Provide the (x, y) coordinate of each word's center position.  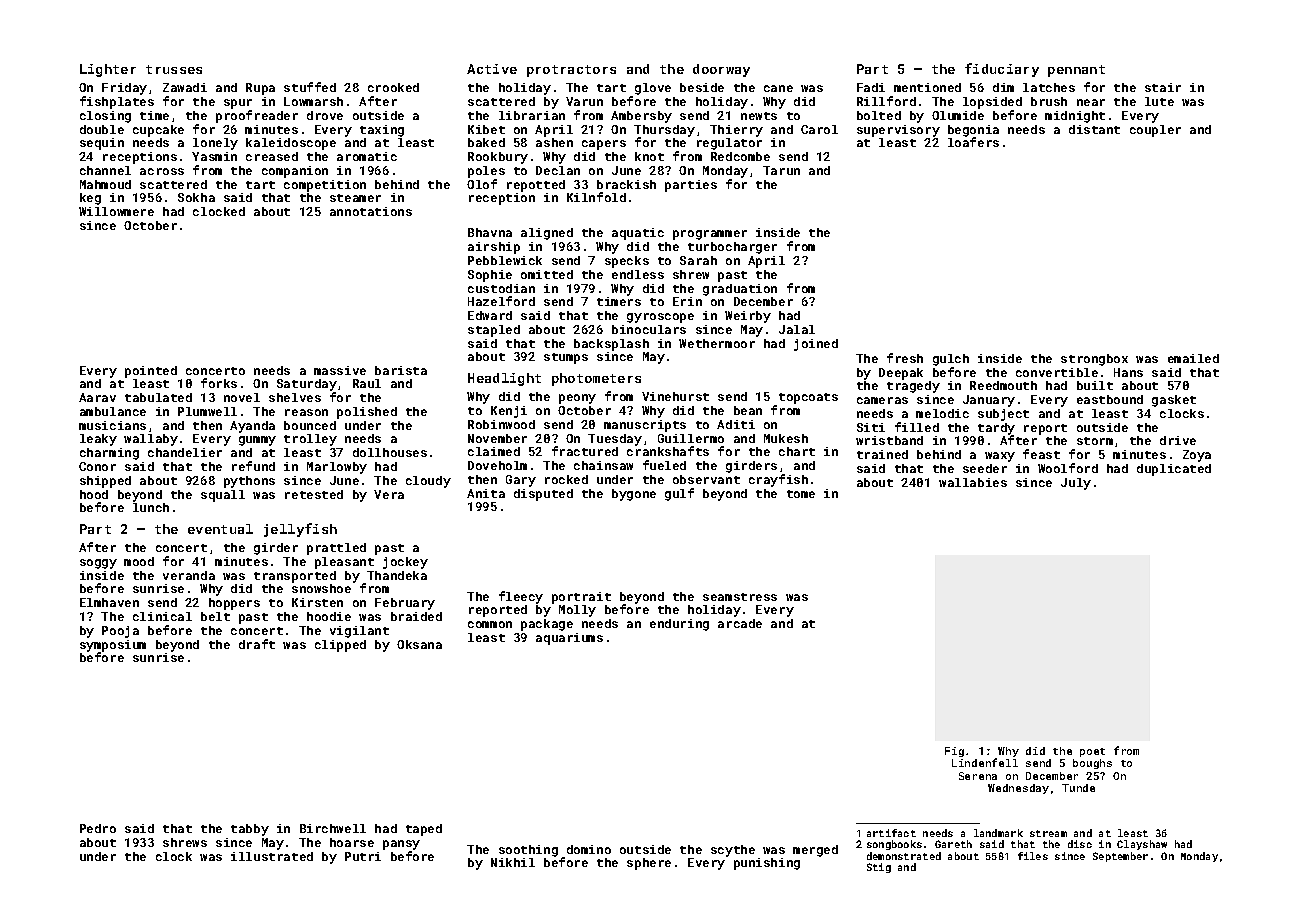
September (1120, 857)
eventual (220, 529)
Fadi (871, 87)
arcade (740, 623)
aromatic (367, 156)
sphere (649, 864)
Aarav (97, 397)
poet (1092, 752)
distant (1094, 129)
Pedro (98, 828)
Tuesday (615, 440)
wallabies (973, 482)
